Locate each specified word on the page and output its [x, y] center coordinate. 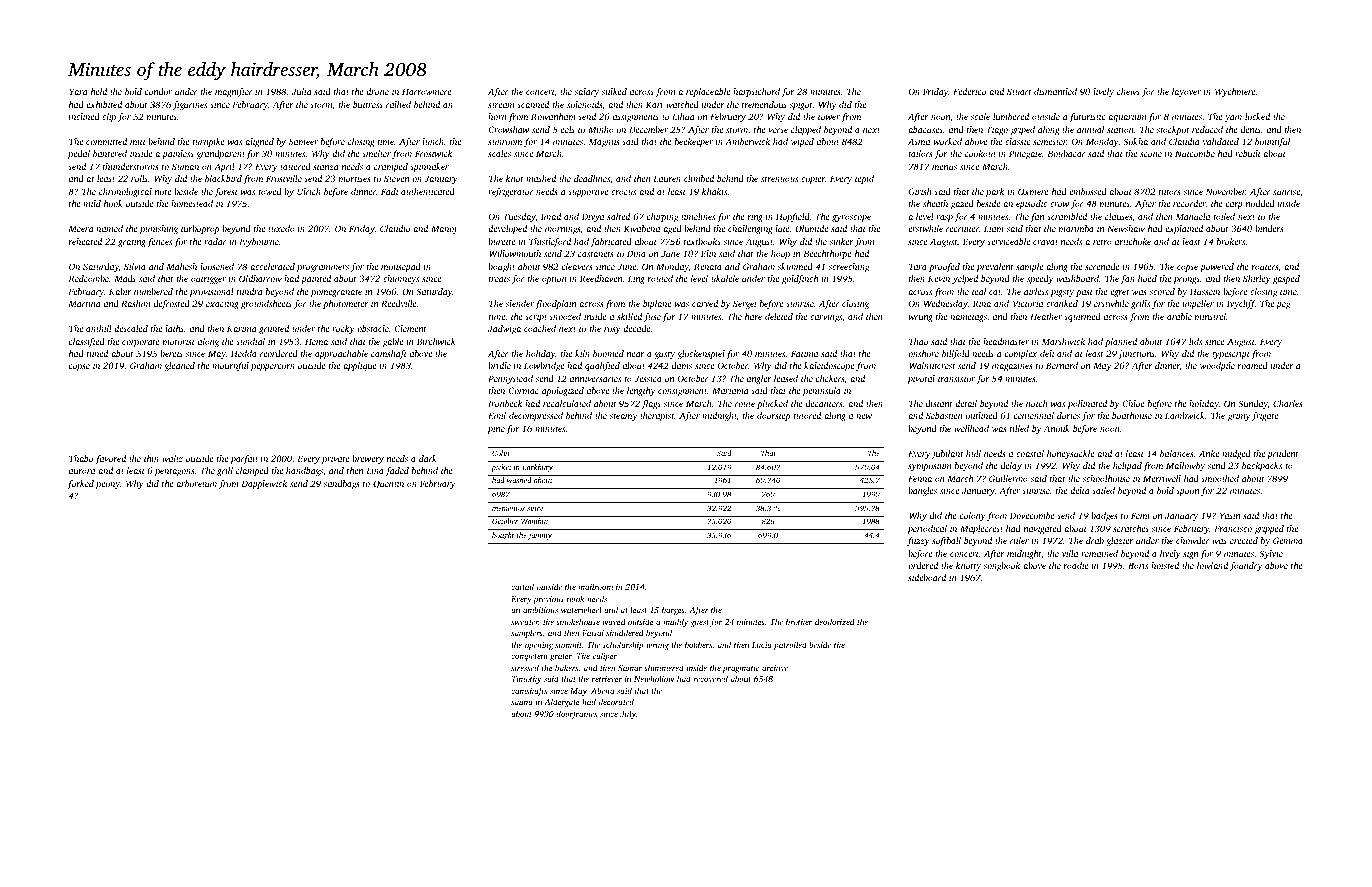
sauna [522, 702]
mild [92, 203]
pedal [79, 154]
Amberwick [747, 141]
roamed [1253, 365]
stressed [525, 667]
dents [1251, 129]
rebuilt [1248, 153]
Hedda [244, 353]
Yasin [1230, 515]
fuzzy [918, 541]
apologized [563, 391]
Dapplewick [264, 484]
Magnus [604, 142]
